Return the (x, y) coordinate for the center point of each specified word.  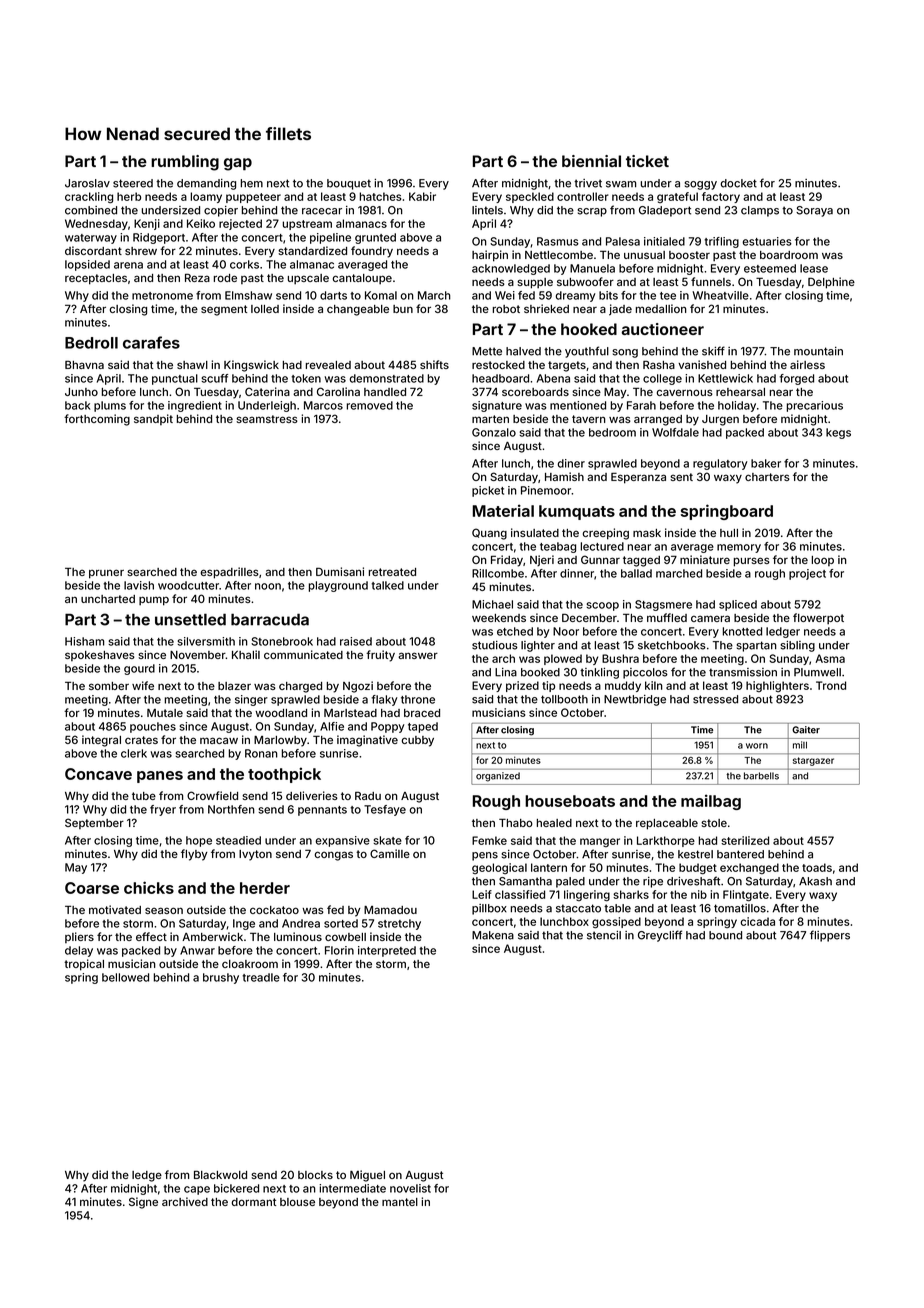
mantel (400, 1202)
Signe (143, 1203)
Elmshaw (248, 295)
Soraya (814, 211)
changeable (358, 310)
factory (721, 197)
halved (523, 351)
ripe (653, 882)
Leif (482, 894)
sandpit (153, 419)
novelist (410, 1188)
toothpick (284, 775)
